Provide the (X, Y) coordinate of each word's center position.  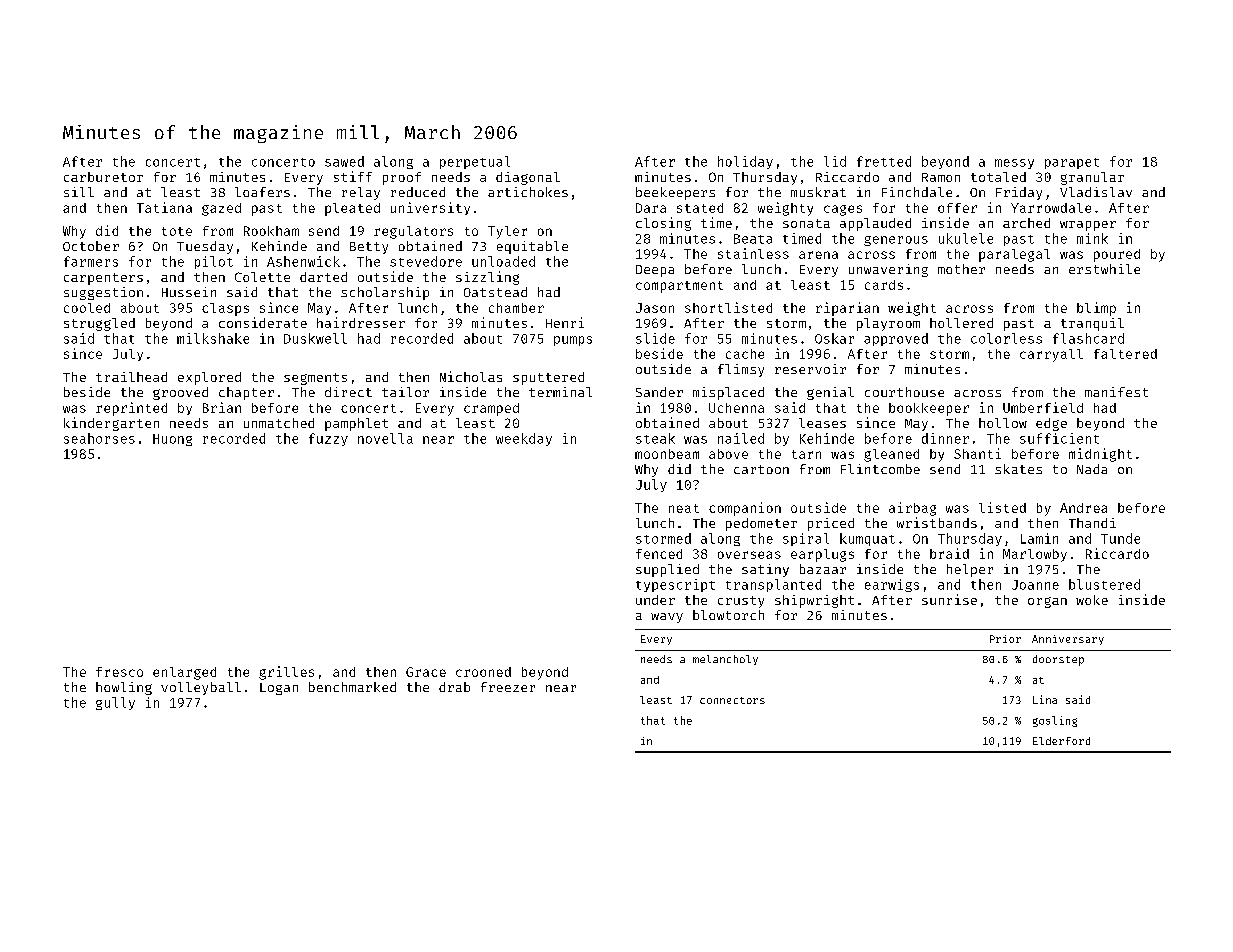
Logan (279, 689)
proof (402, 178)
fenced (659, 554)
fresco (119, 672)
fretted (884, 161)
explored (209, 378)
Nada (1092, 469)
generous (896, 241)
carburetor (103, 177)
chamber (516, 308)
